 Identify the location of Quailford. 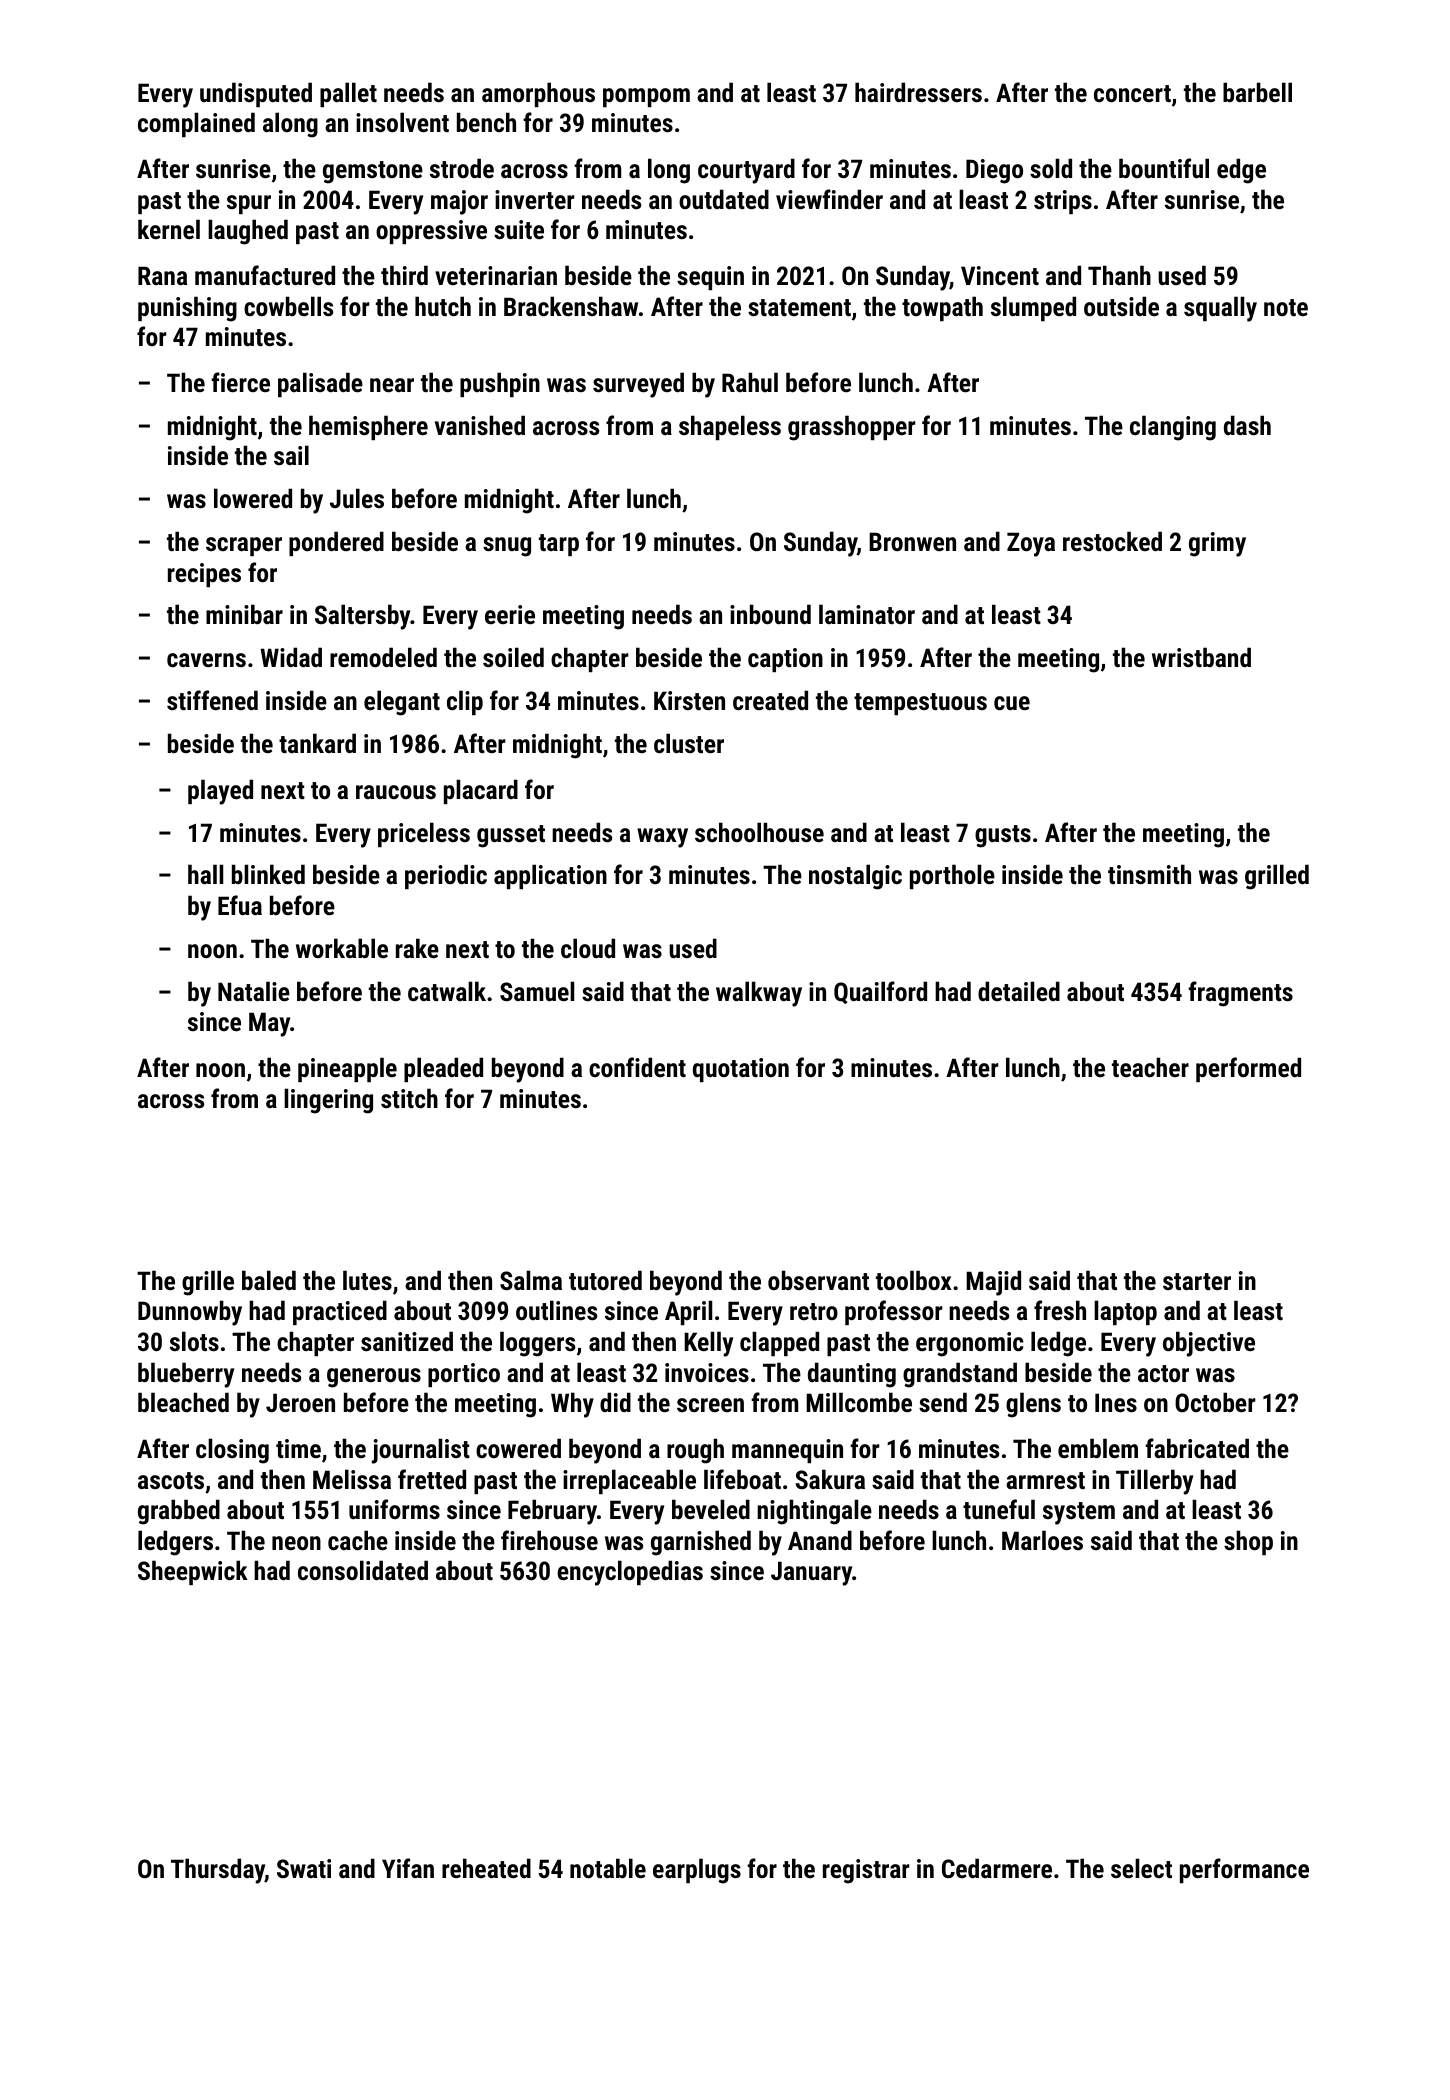
(880, 992).
